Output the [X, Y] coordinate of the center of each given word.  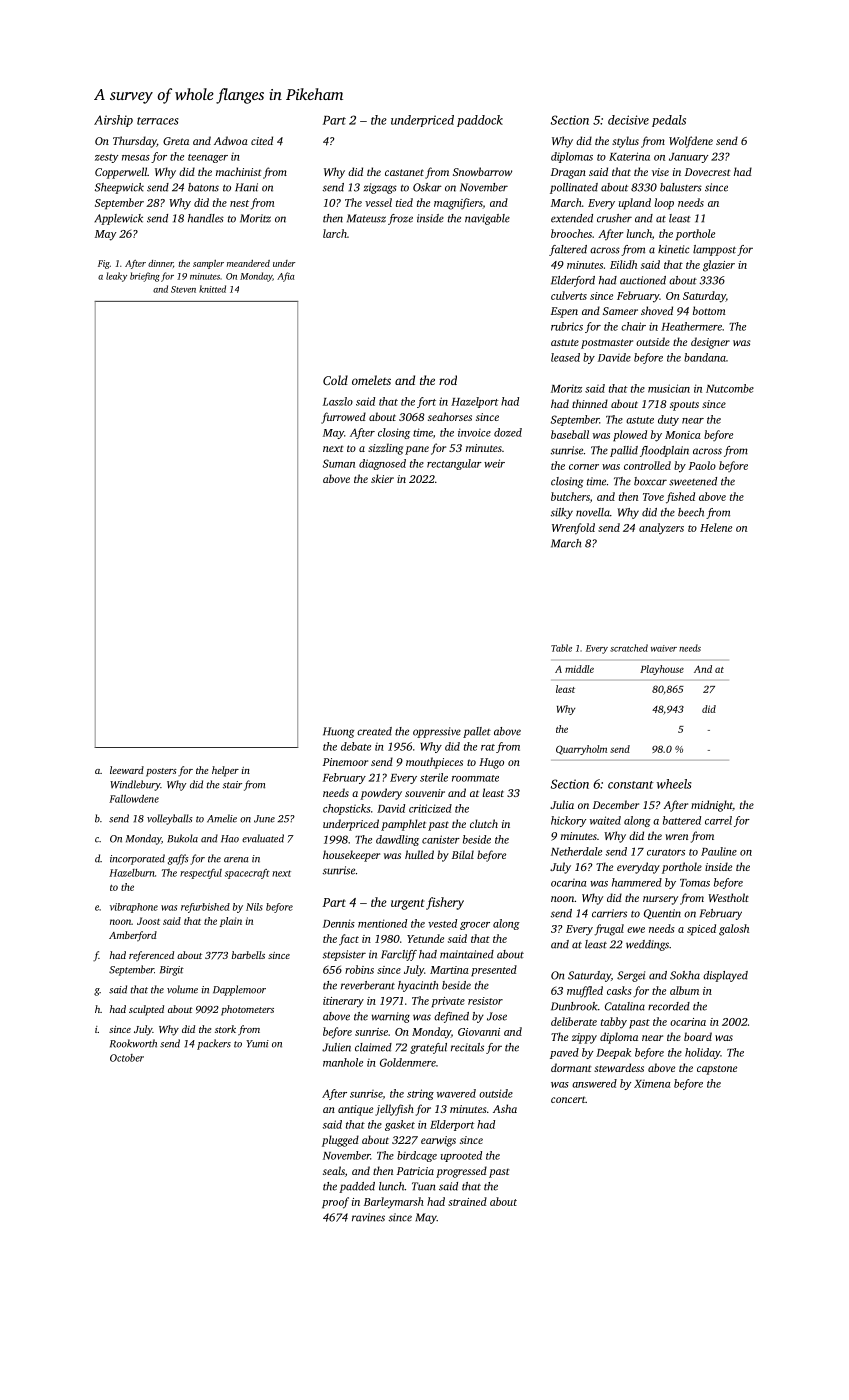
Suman [339, 463]
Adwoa [231, 140]
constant [631, 785]
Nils [254, 907]
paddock [480, 121]
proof [335, 1203]
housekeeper [351, 856]
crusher [614, 218]
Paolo [702, 465]
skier [382, 478]
